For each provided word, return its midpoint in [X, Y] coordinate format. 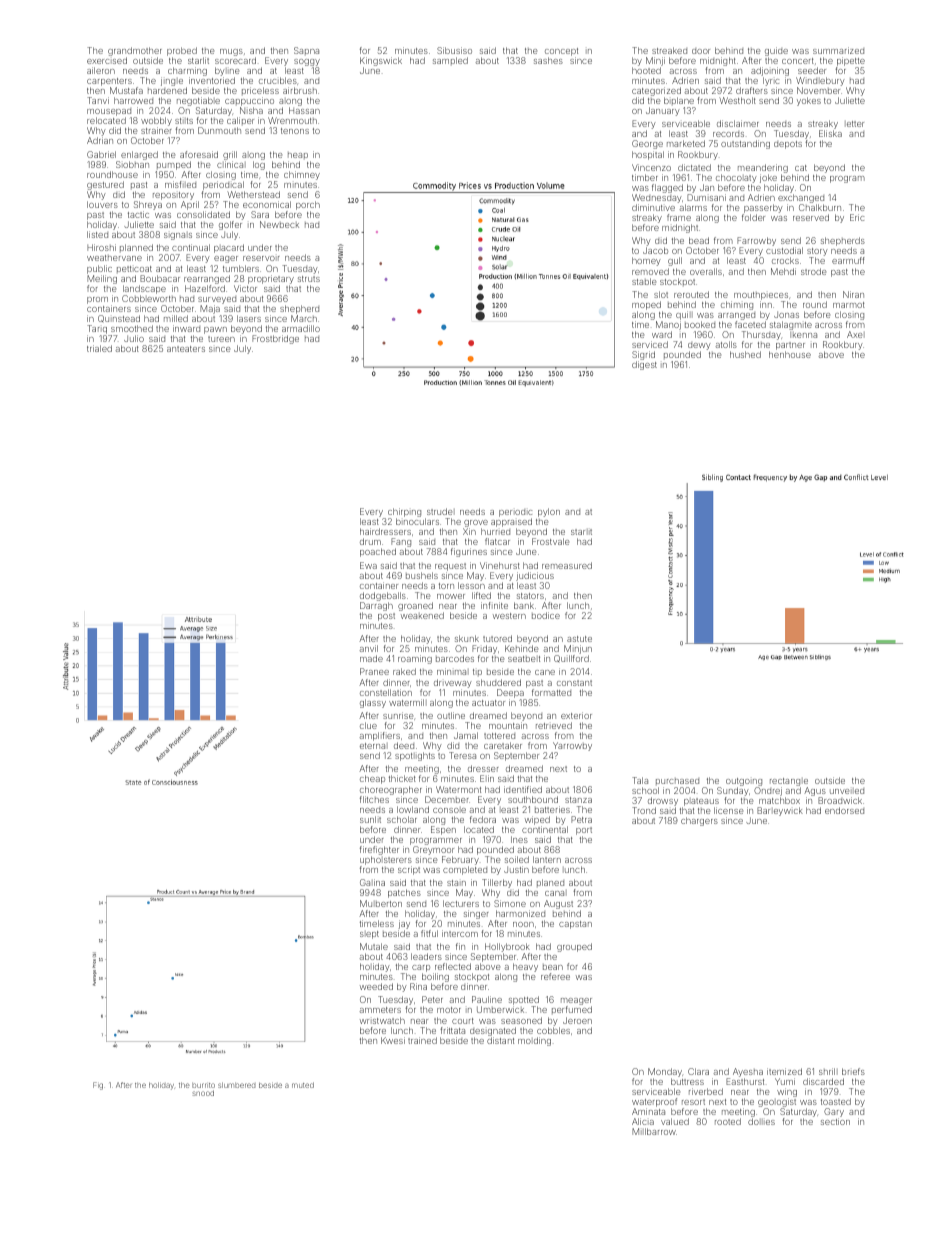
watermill [408, 702]
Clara [698, 1071]
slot [661, 294]
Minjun [578, 649]
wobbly [156, 121]
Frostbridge [275, 339]
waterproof [654, 1102]
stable [644, 281]
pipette [851, 61]
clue [368, 725]
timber [645, 177]
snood [203, 1093]
